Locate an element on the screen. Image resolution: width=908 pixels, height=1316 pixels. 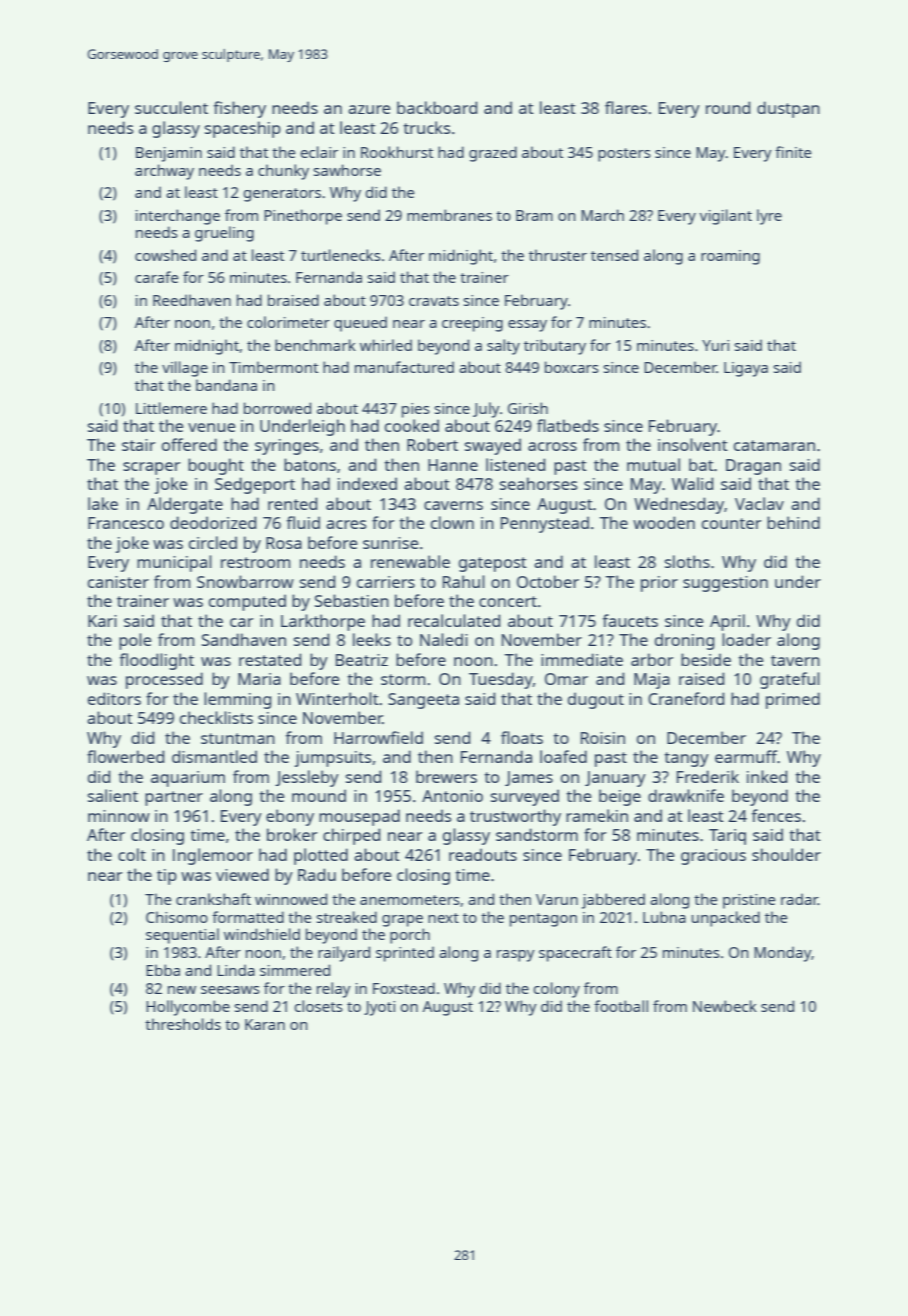
Francesco is located at coordinates (126, 523).
